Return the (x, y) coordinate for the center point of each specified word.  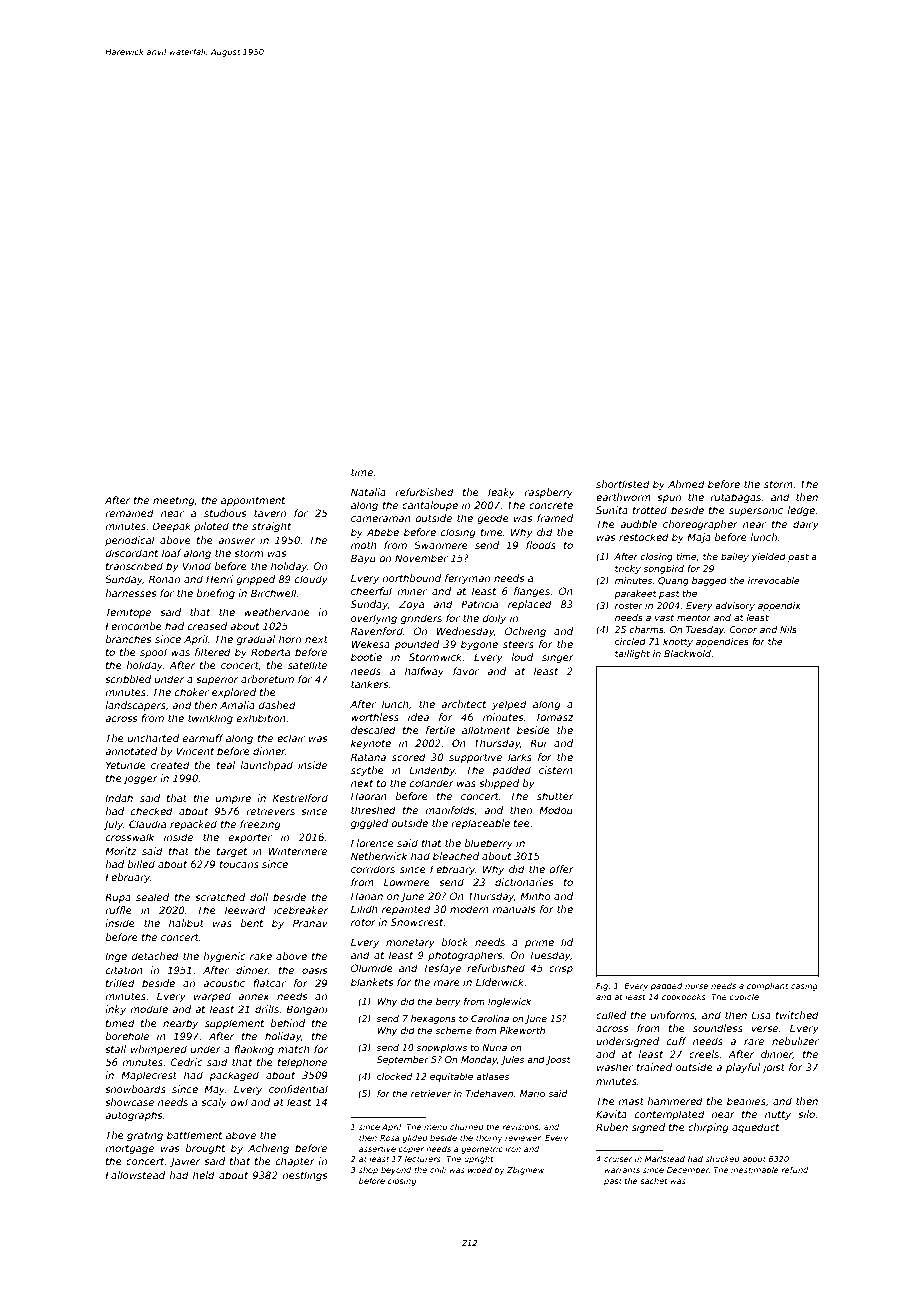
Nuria (494, 1047)
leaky (501, 493)
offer (562, 869)
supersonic (756, 511)
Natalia (368, 492)
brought (205, 1149)
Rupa (118, 898)
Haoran (369, 796)
